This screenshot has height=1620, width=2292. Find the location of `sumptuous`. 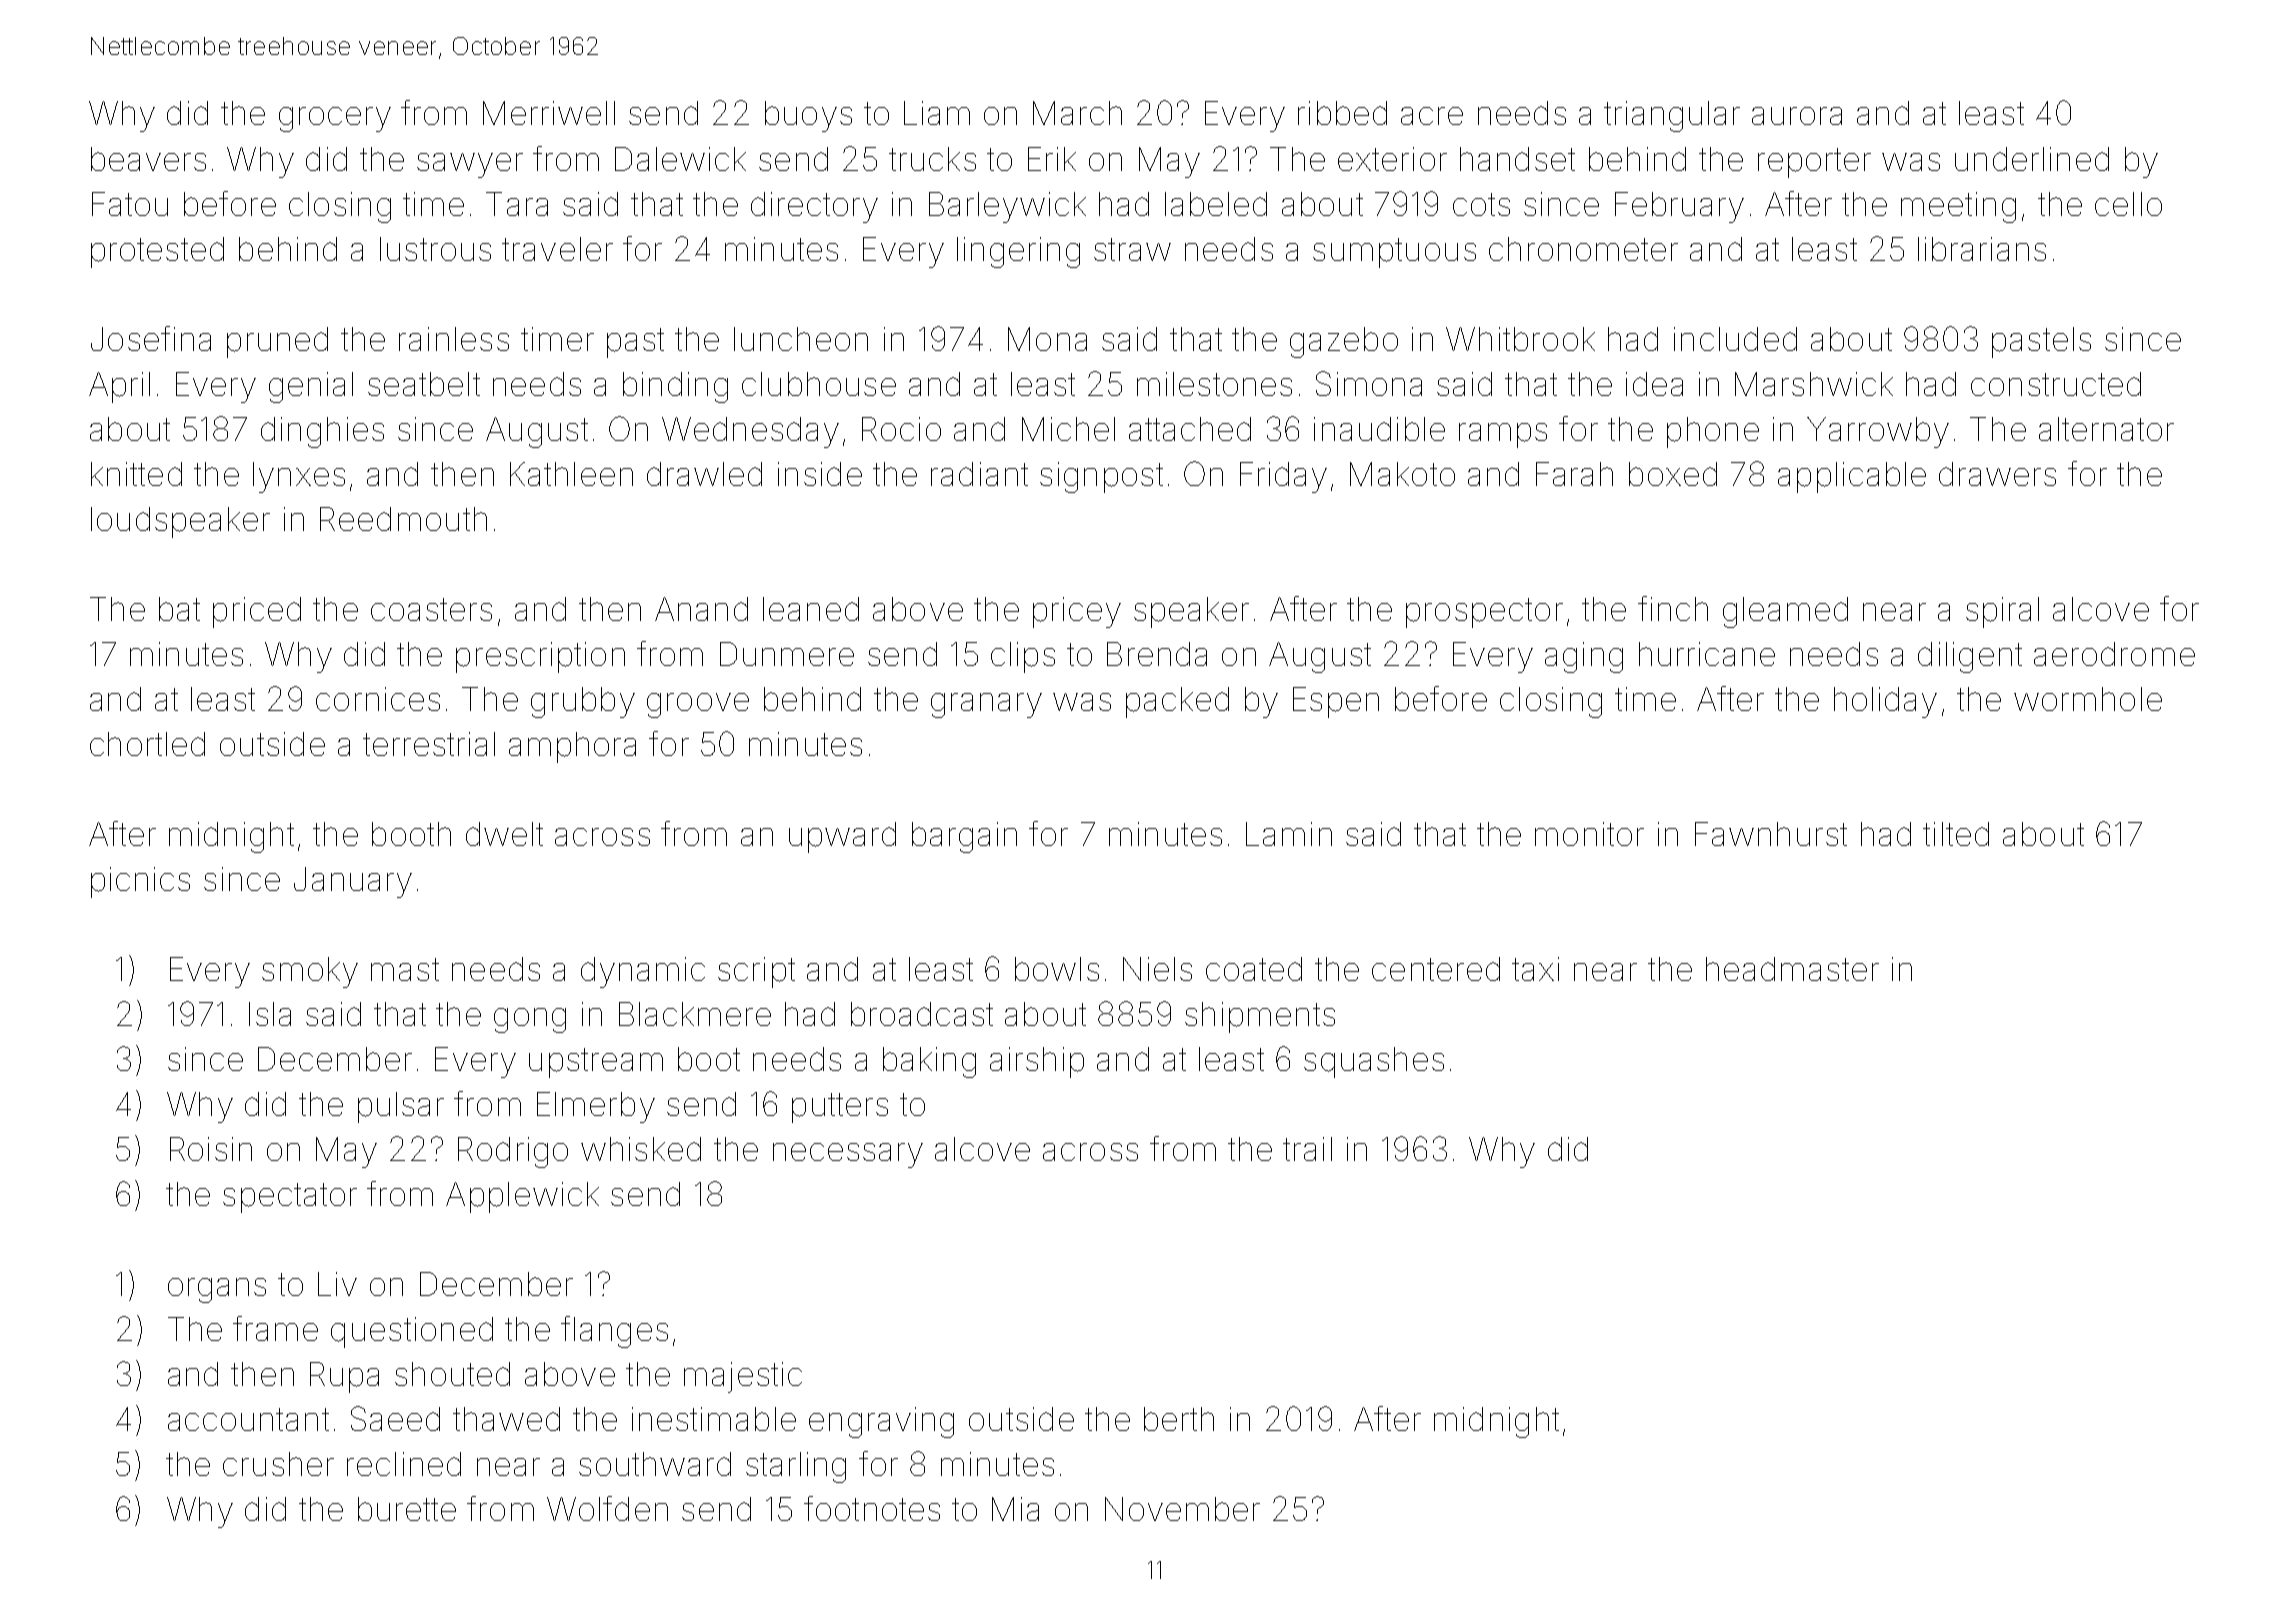

sumptuous is located at coordinates (1394, 253).
